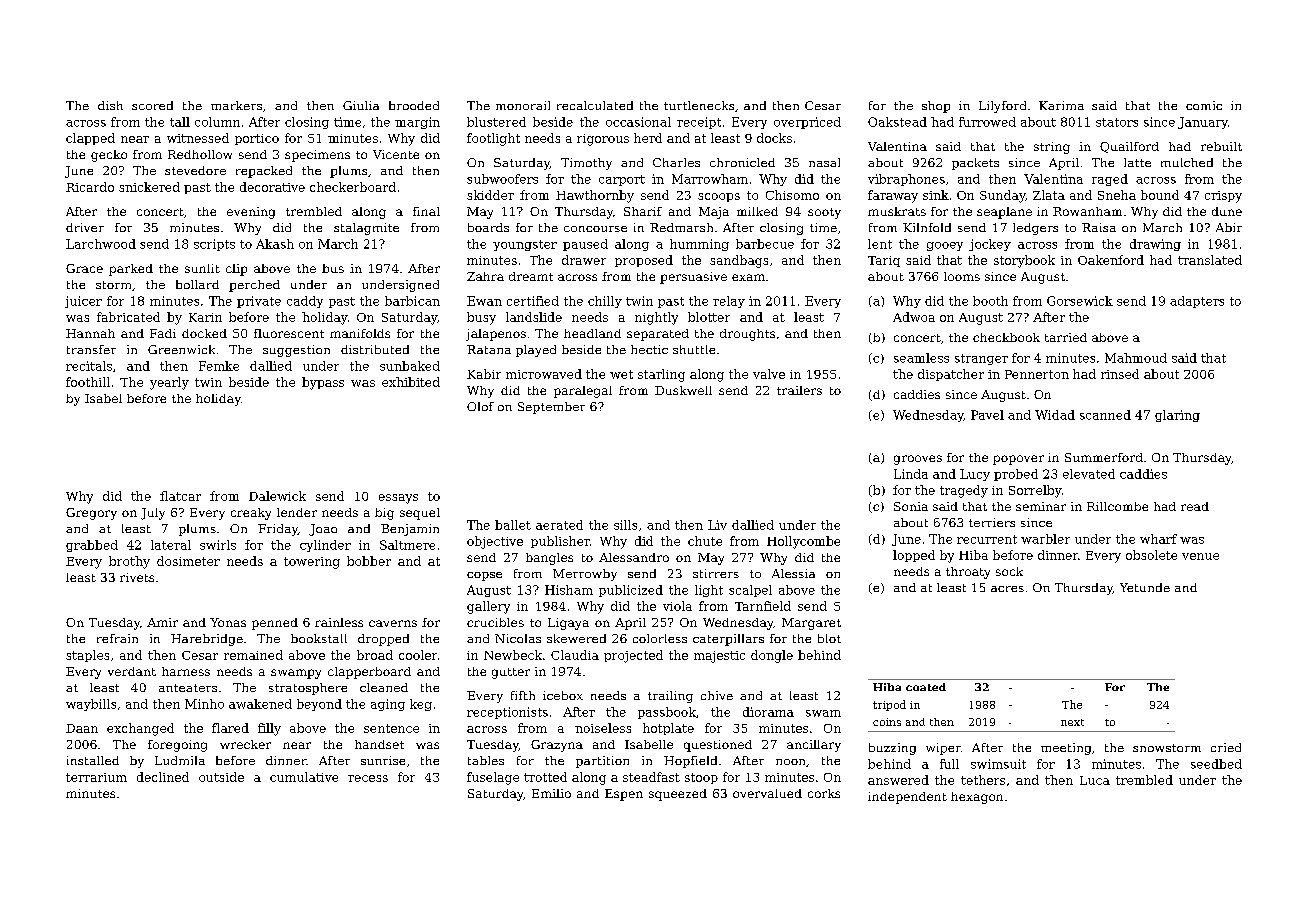  What do you see at coordinates (513, 525) in the document?
I see `ballet` at bounding box center [513, 525].
